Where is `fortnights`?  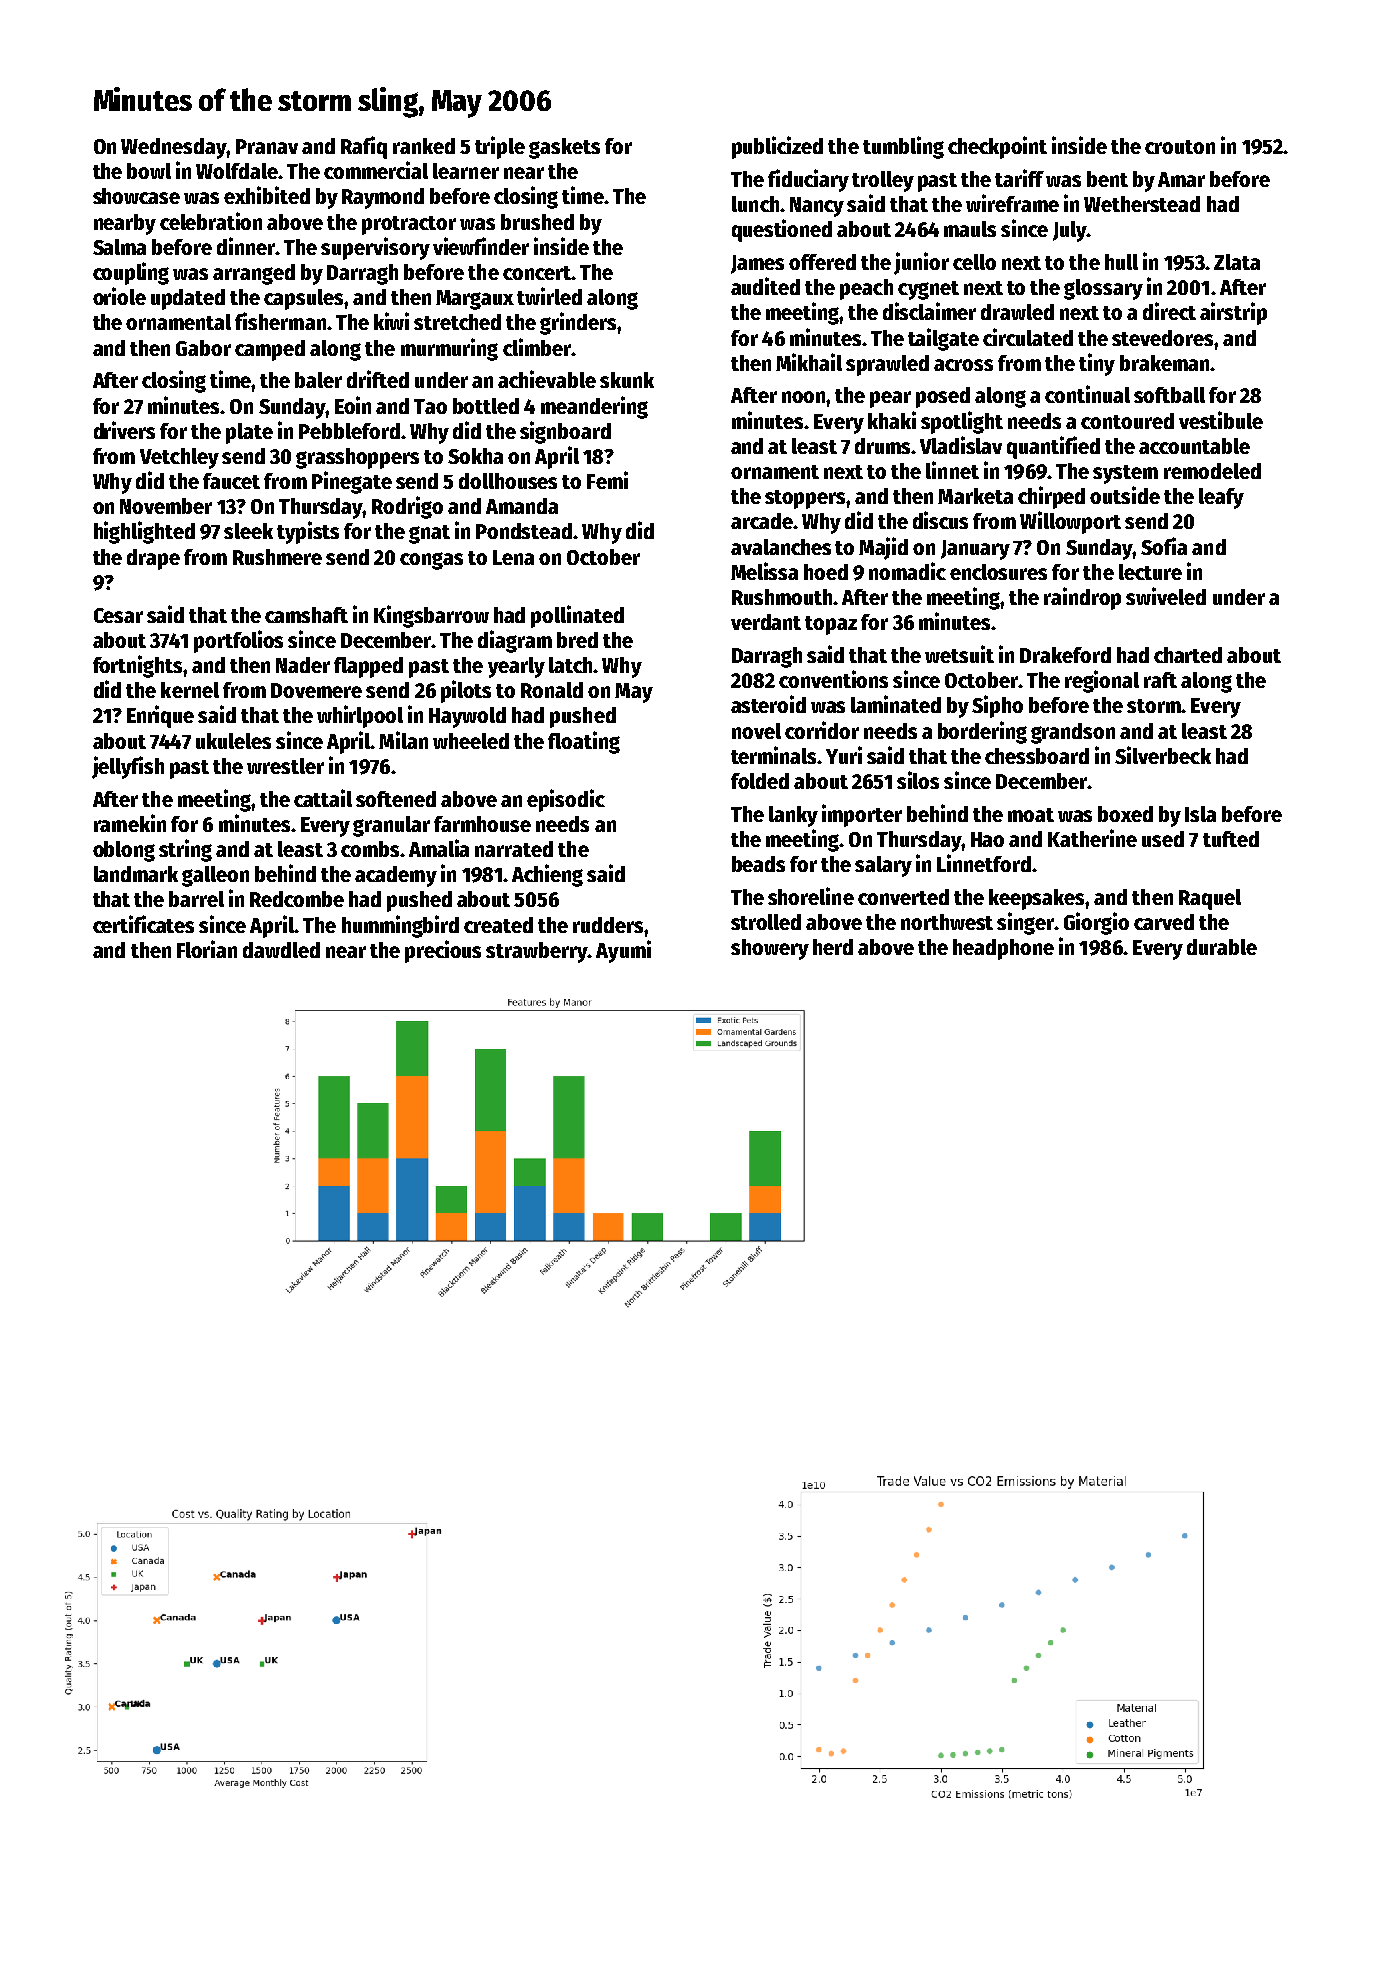 fortnights is located at coordinates (137, 666).
